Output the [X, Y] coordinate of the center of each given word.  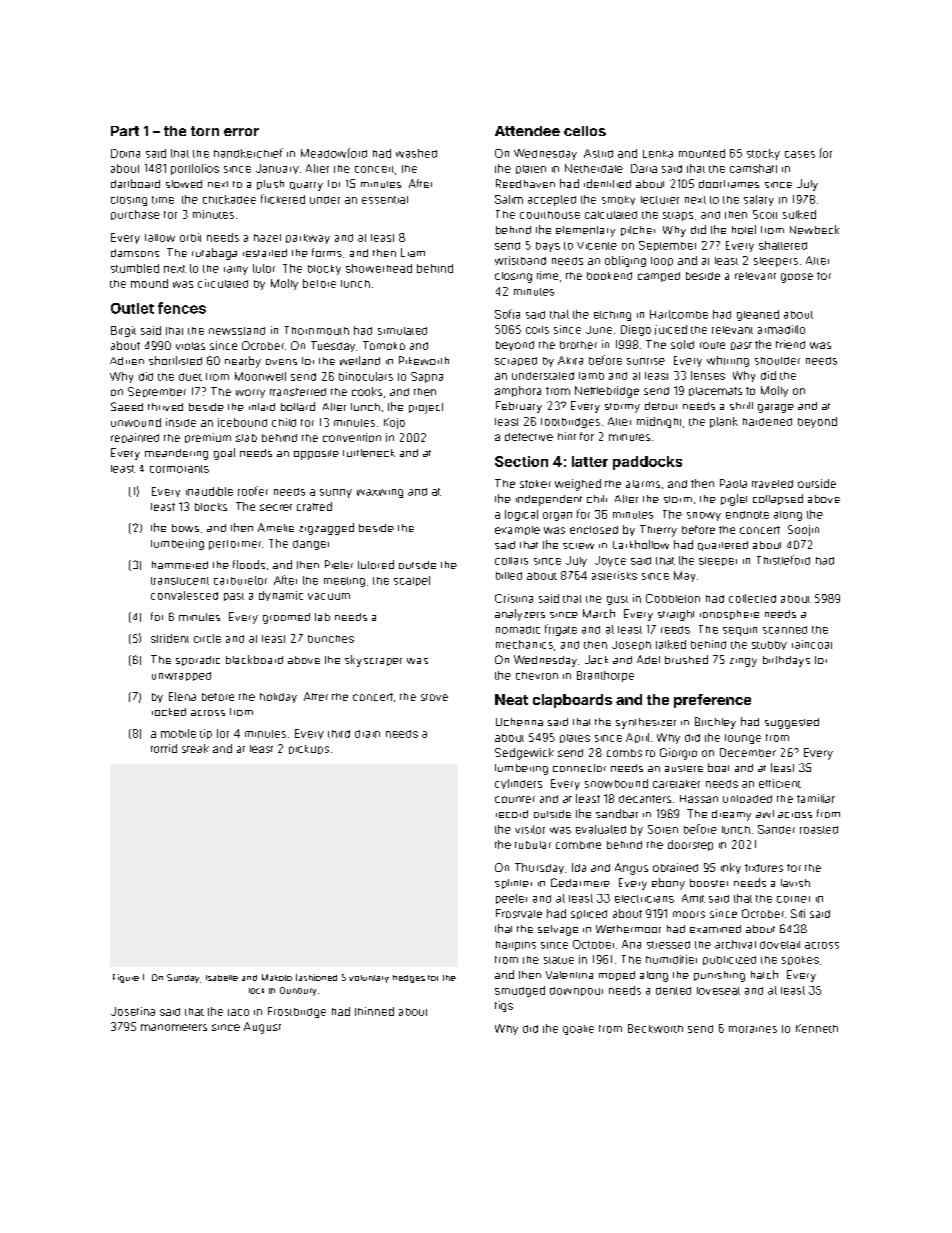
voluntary [369, 979]
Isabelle [222, 978]
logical [521, 515]
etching [612, 316]
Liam [413, 252]
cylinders [518, 784]
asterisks [614, 575]
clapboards [572, 701]
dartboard [135, 183]
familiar [816, 798]
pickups [309, 749]
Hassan [699, 799]
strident [170, 638]
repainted [135, 438]
